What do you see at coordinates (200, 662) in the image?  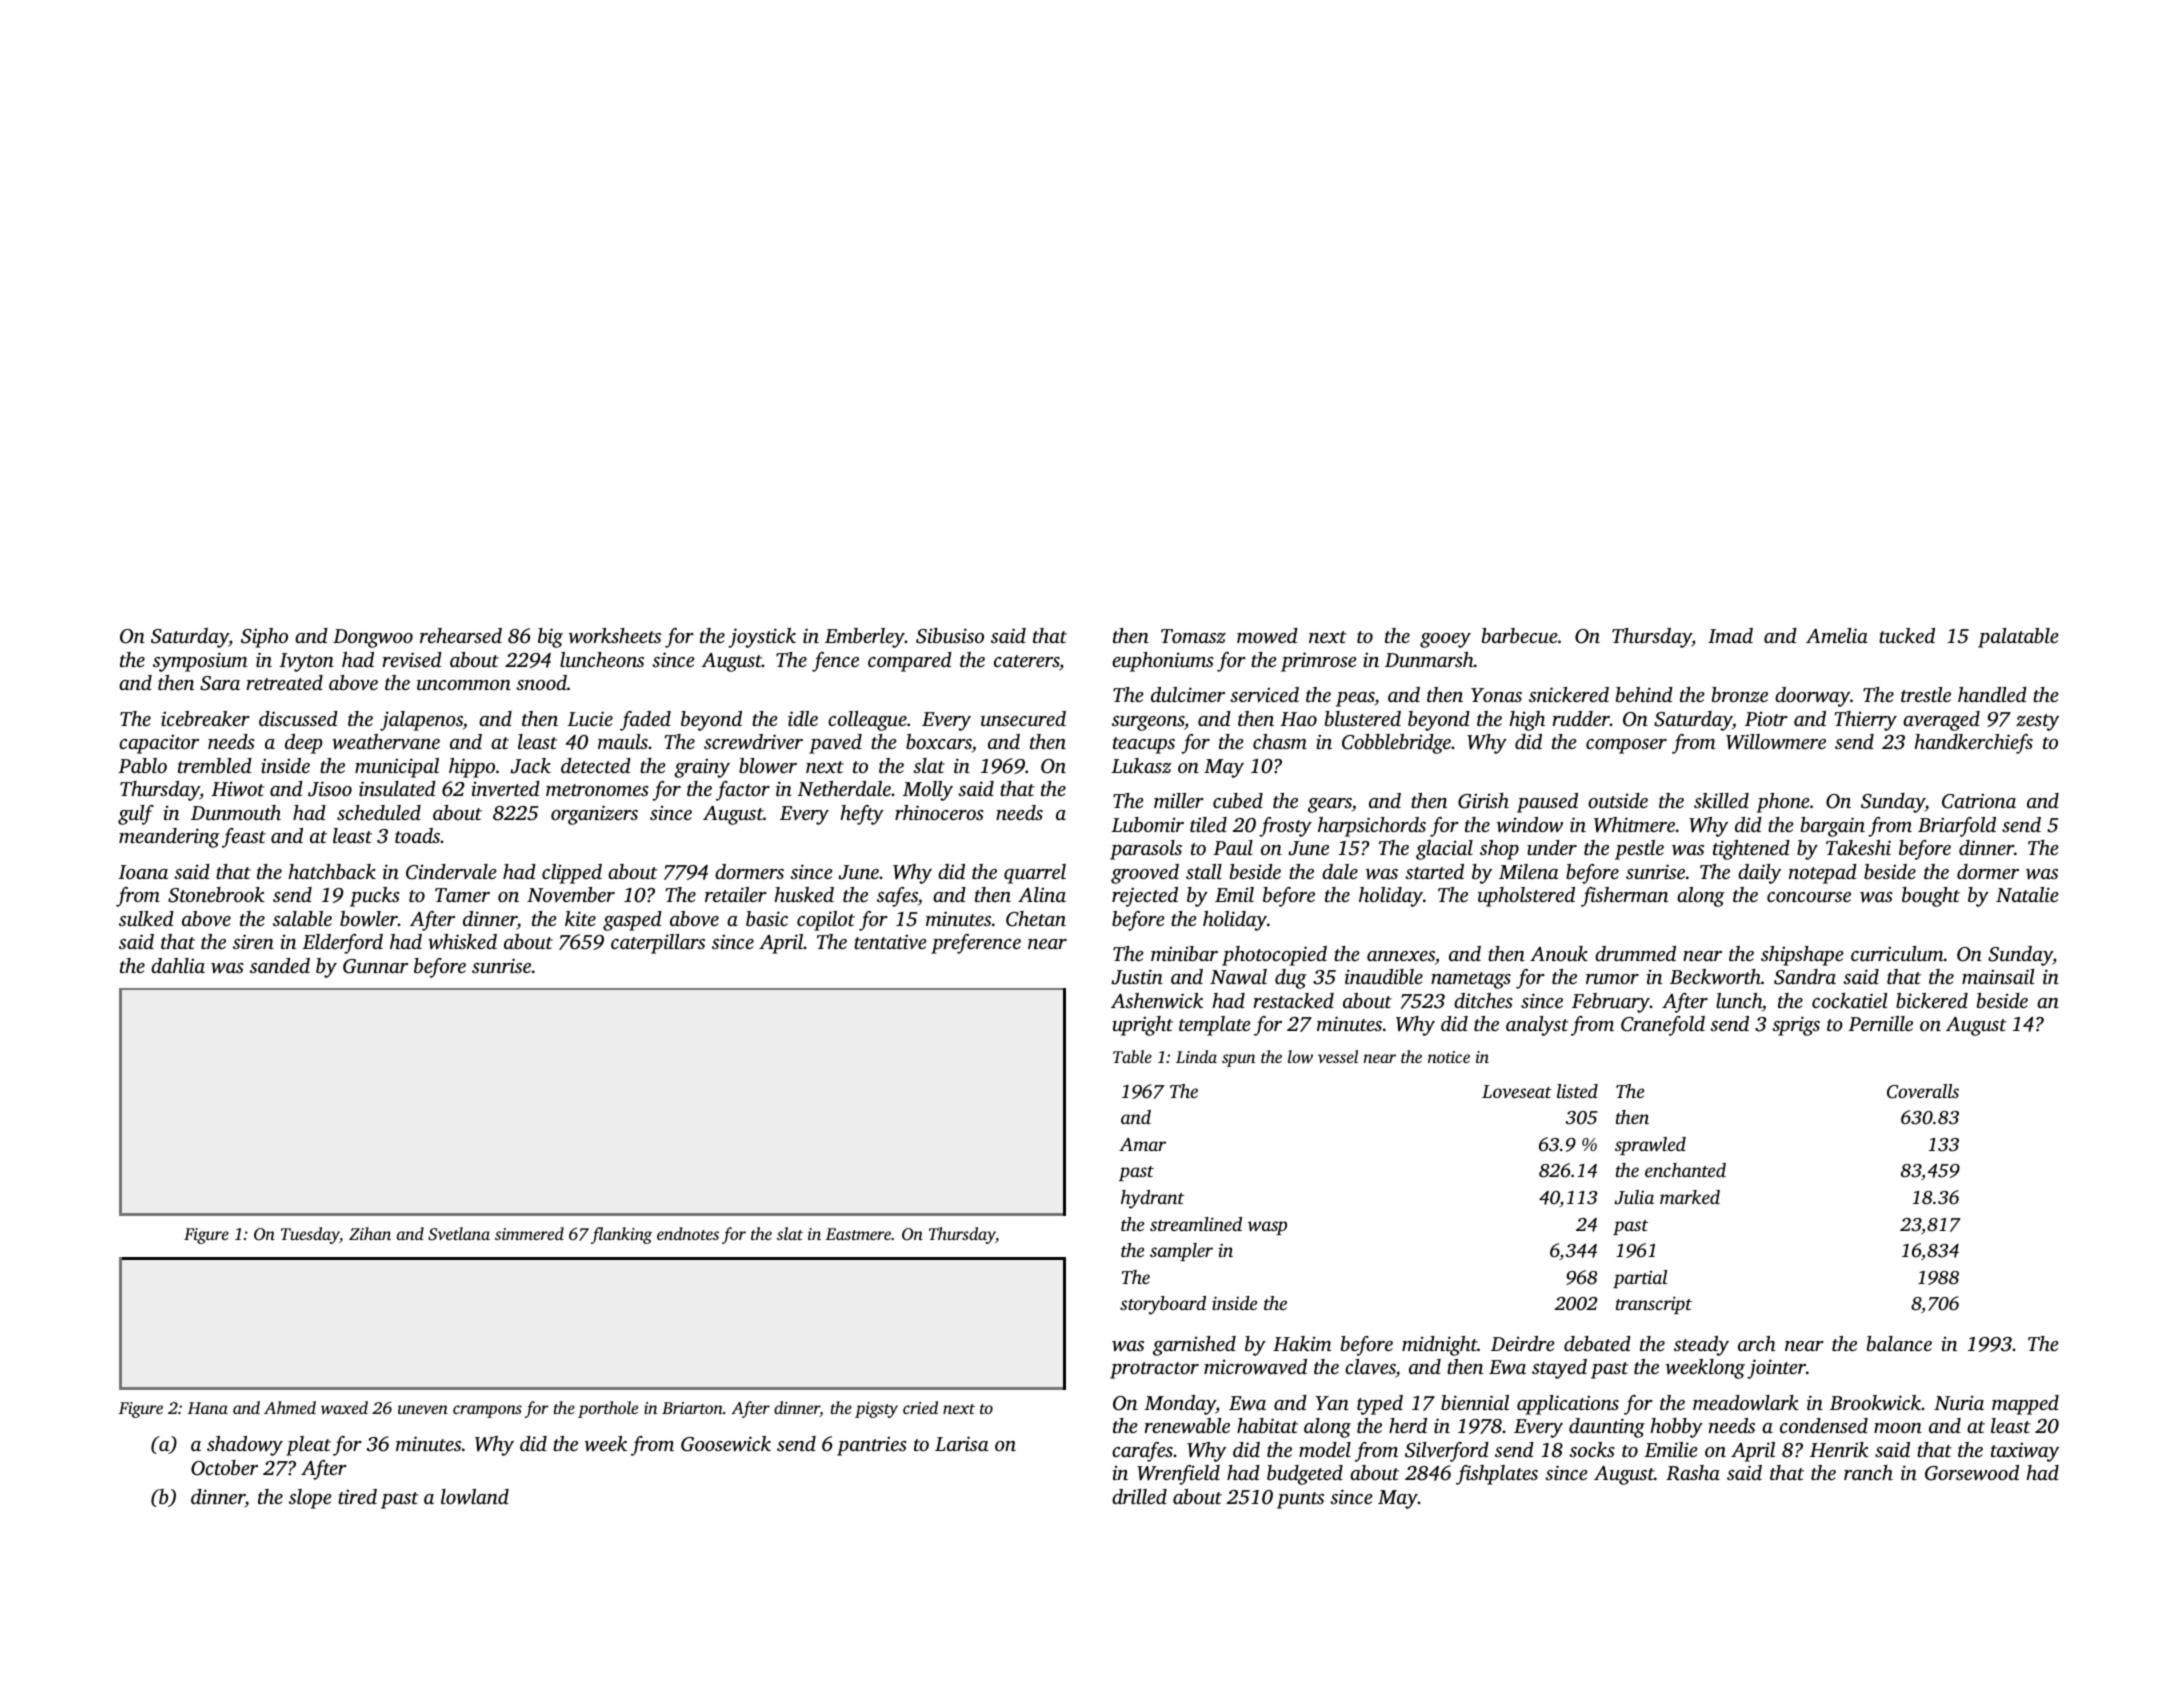 I see `symposium` at bounding box center [200, 662].
